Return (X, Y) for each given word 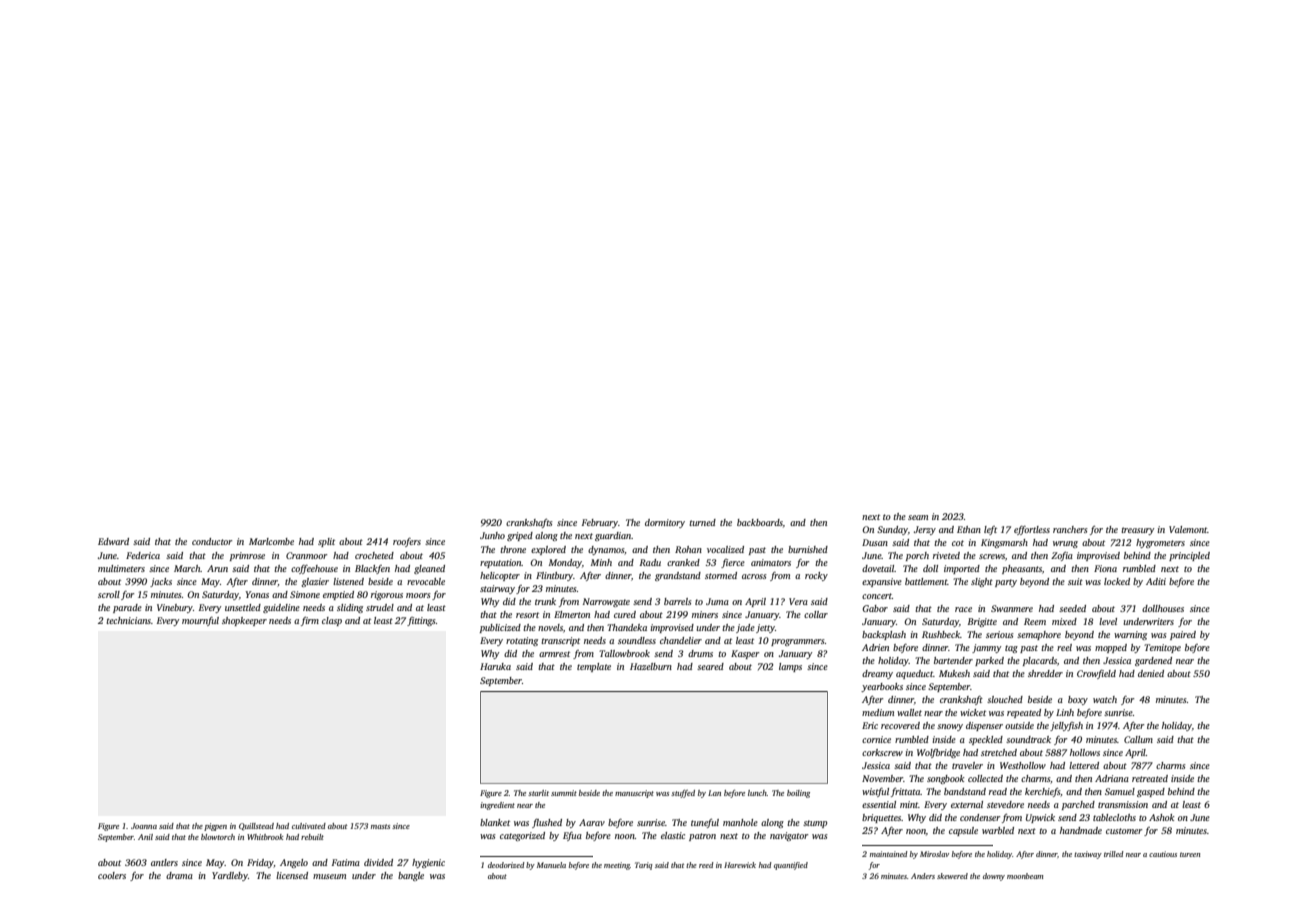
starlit (538, 793)
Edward (113, 541)
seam (918, 517)
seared (710, 666)
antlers (164, 862)
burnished (808, 549)
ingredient (497, 806)
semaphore (1039, 635)
